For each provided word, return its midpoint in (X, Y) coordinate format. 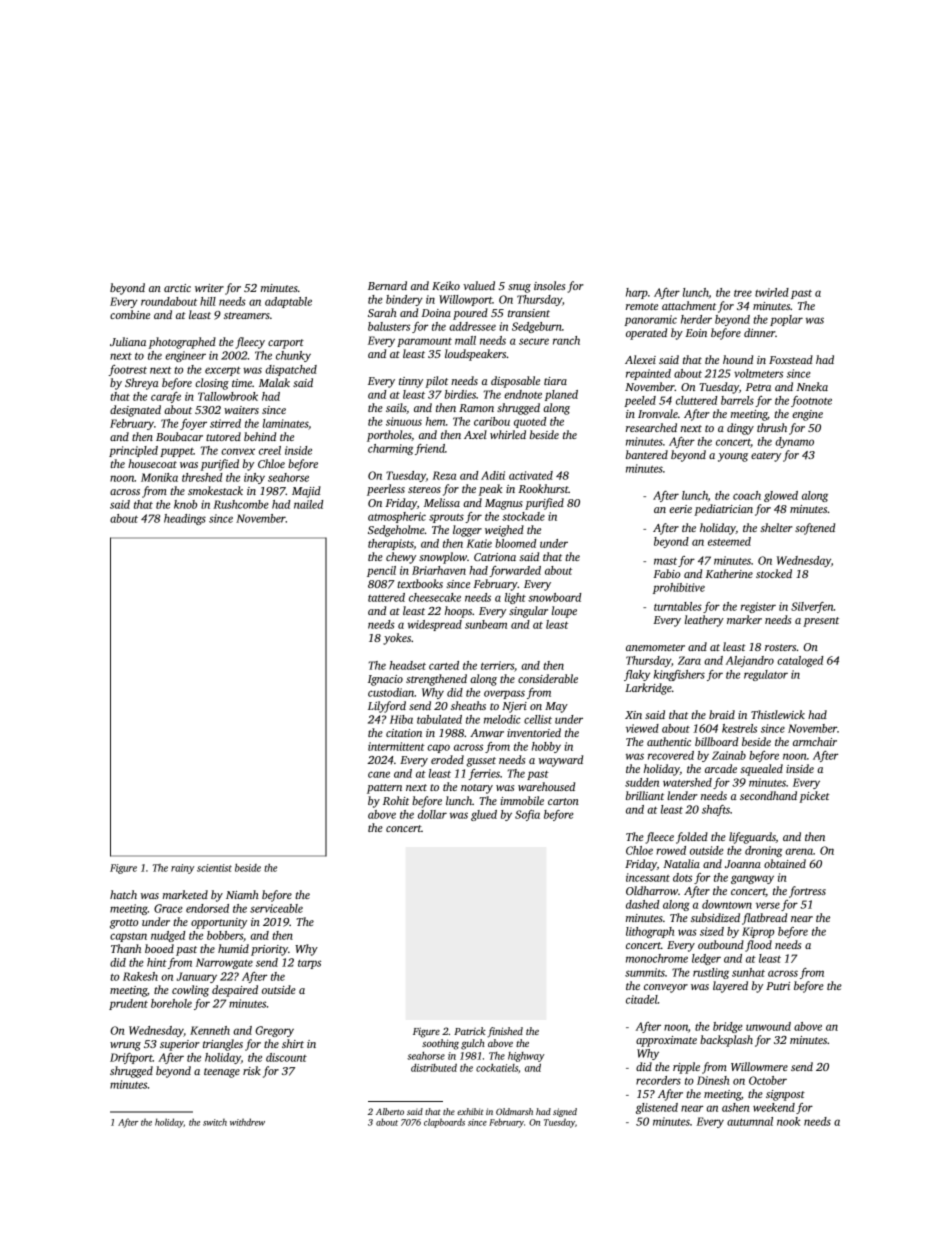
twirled (772, 292)
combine (130, 314)
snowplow (443, 558)
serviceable (276, 908)
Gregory (274, 1031)
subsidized (715, 917)
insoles (549, 285)
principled (133, 451)
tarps (309, 964)
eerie (680, 509)
